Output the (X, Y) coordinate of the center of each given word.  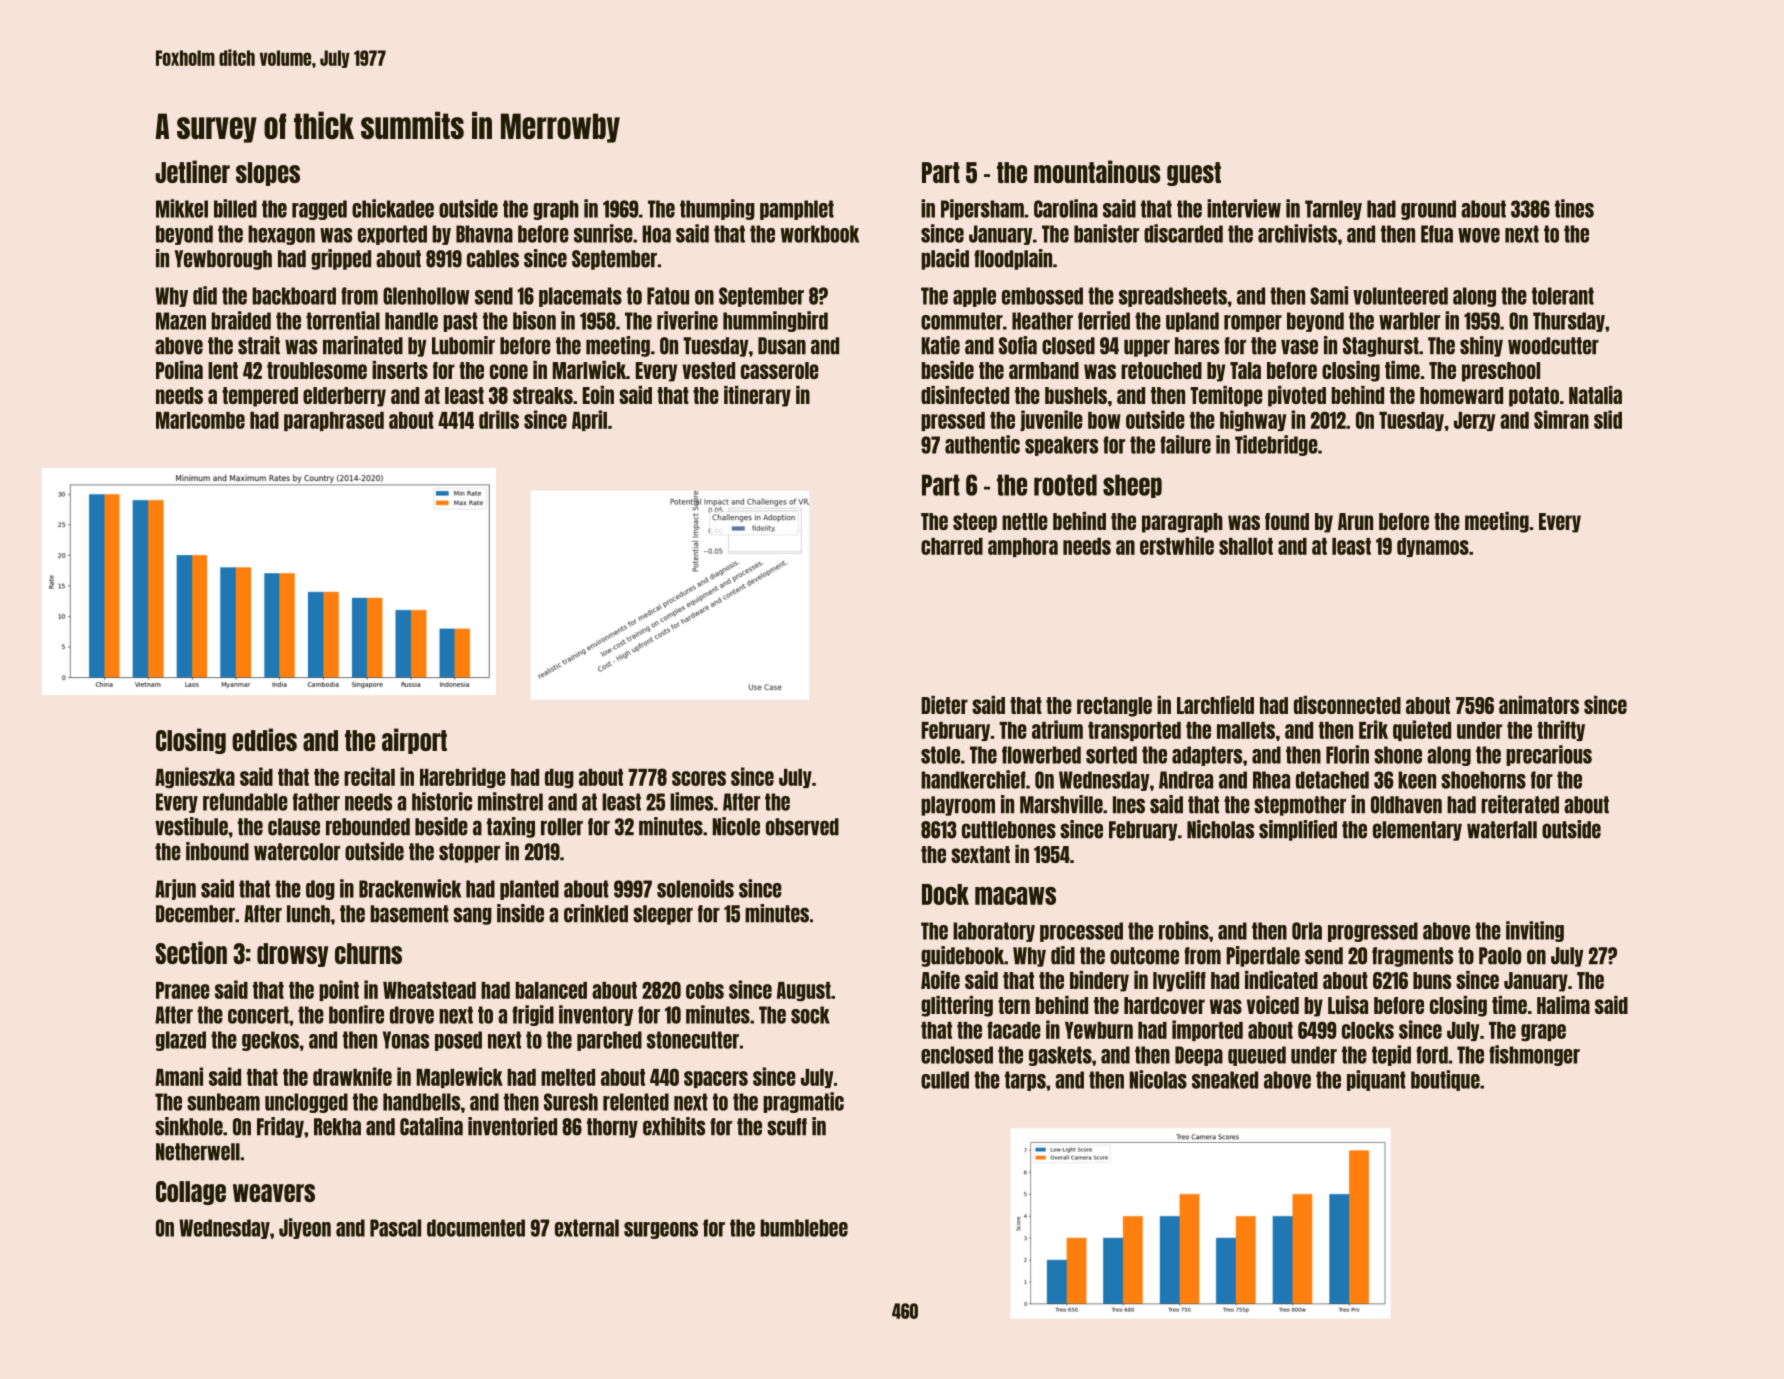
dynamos (1433, 547)
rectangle (1114, 707)
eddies (264, 739)
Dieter (944, 705)
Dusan (782, 346)
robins (1184, 930)
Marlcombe (200, 420)
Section (191, 952)
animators (1539, 705)
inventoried (512, 1126)
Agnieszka (195, 777)
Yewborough (223, 260)
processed (1081, 932)
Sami (1329, 295)
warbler (1409, 321)
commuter (962, 321)
